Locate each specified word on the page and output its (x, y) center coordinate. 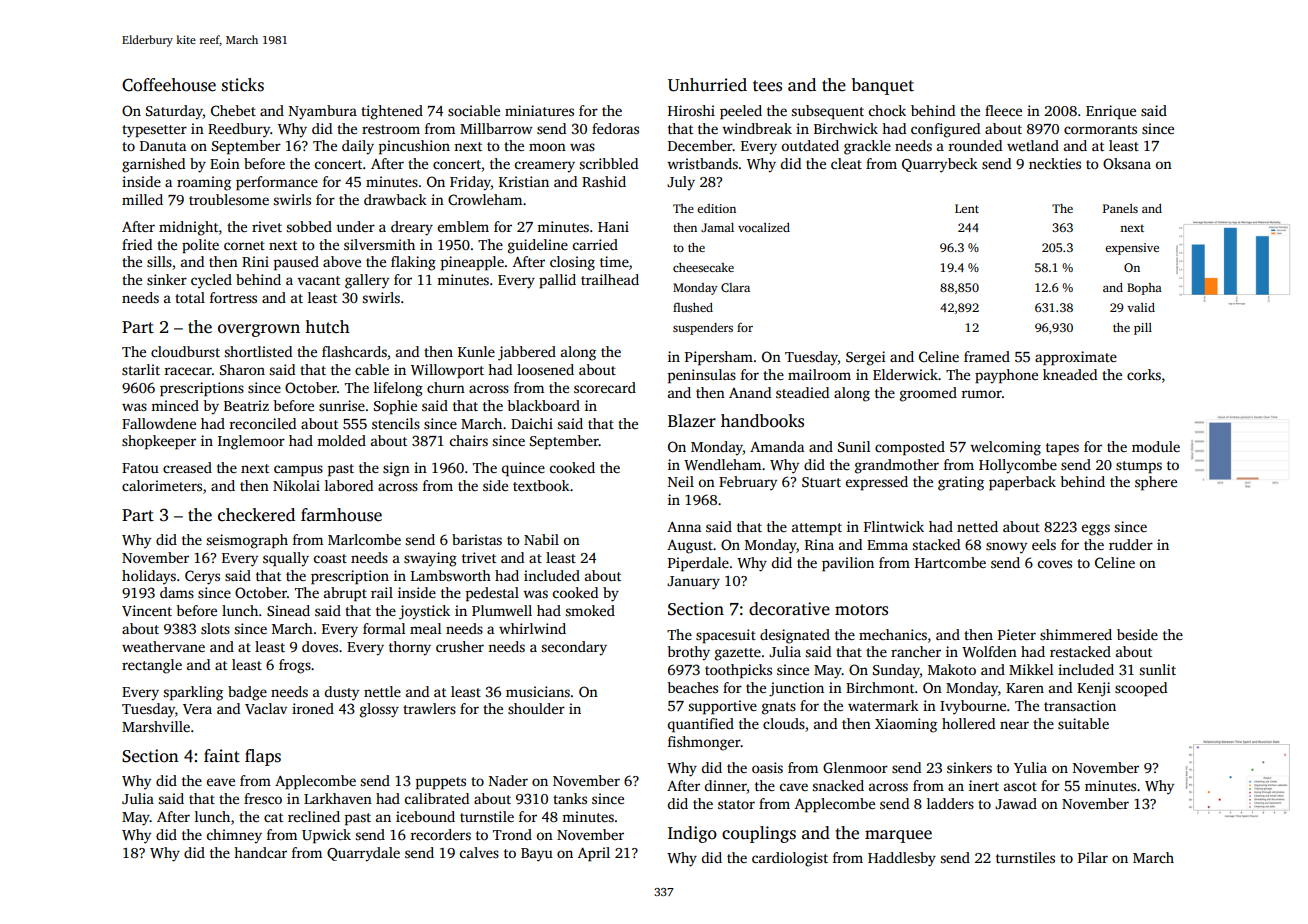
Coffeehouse (169, 85)
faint (222, 755)
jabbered (527, 353)
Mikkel (1031, 669)
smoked (590, 610)
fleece (1003, 110)
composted (910, 448)
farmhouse (341, 515)
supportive (722, 707)
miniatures (539, 110)
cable (372, 369)
